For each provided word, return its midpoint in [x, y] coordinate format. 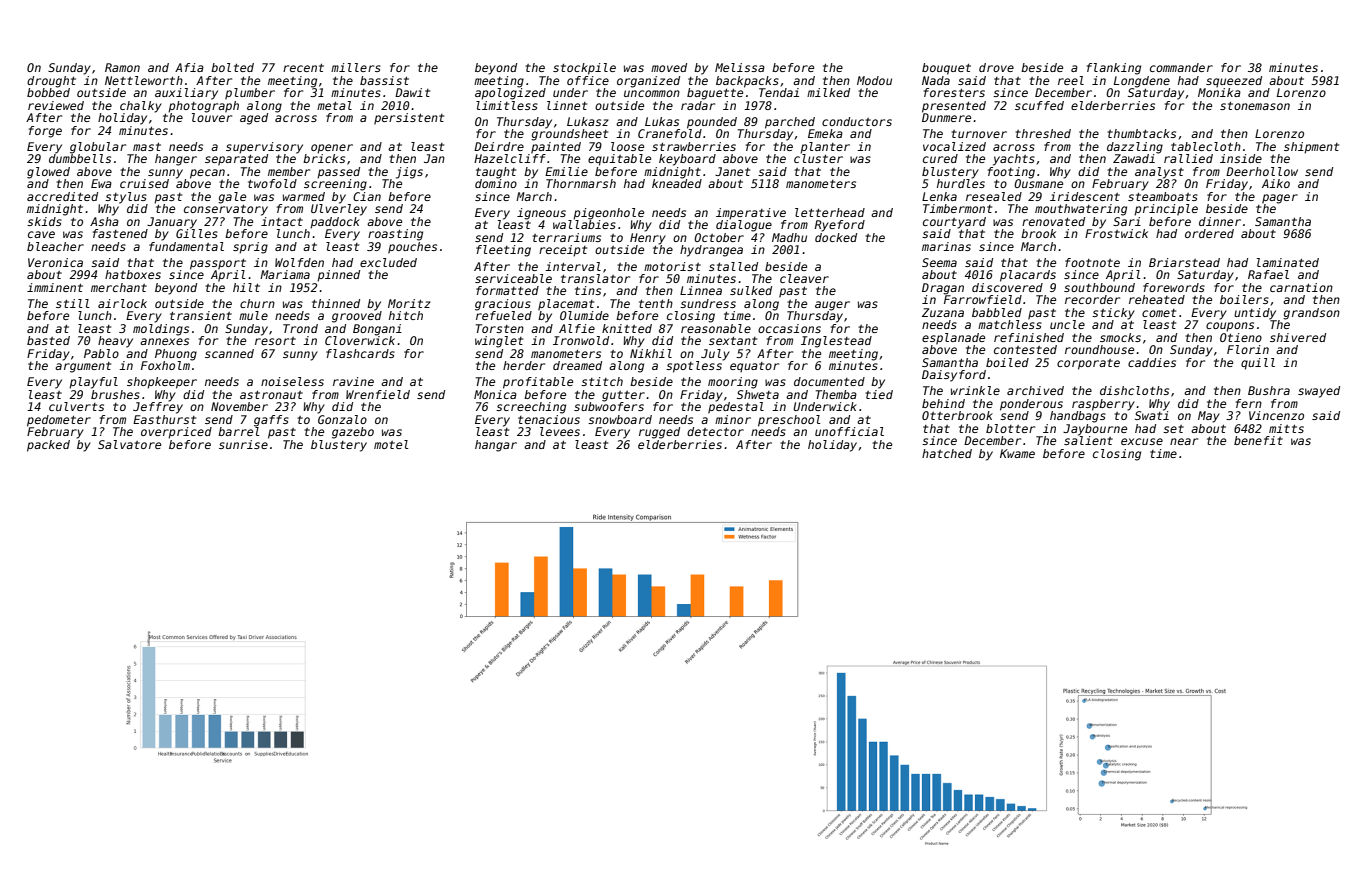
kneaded [677, 183]
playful [93, 383]
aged [254, 119]
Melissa [740, 67]
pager [1280, 199]
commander [1181, 67]
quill [1258, 364]
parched [790, 123]
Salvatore [129, 444]
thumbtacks [1141, 133]
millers [356, 67]
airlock [122, 303]
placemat [566, 305]
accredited [62, 196]
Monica [495, 394]
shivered [1298, 337]
